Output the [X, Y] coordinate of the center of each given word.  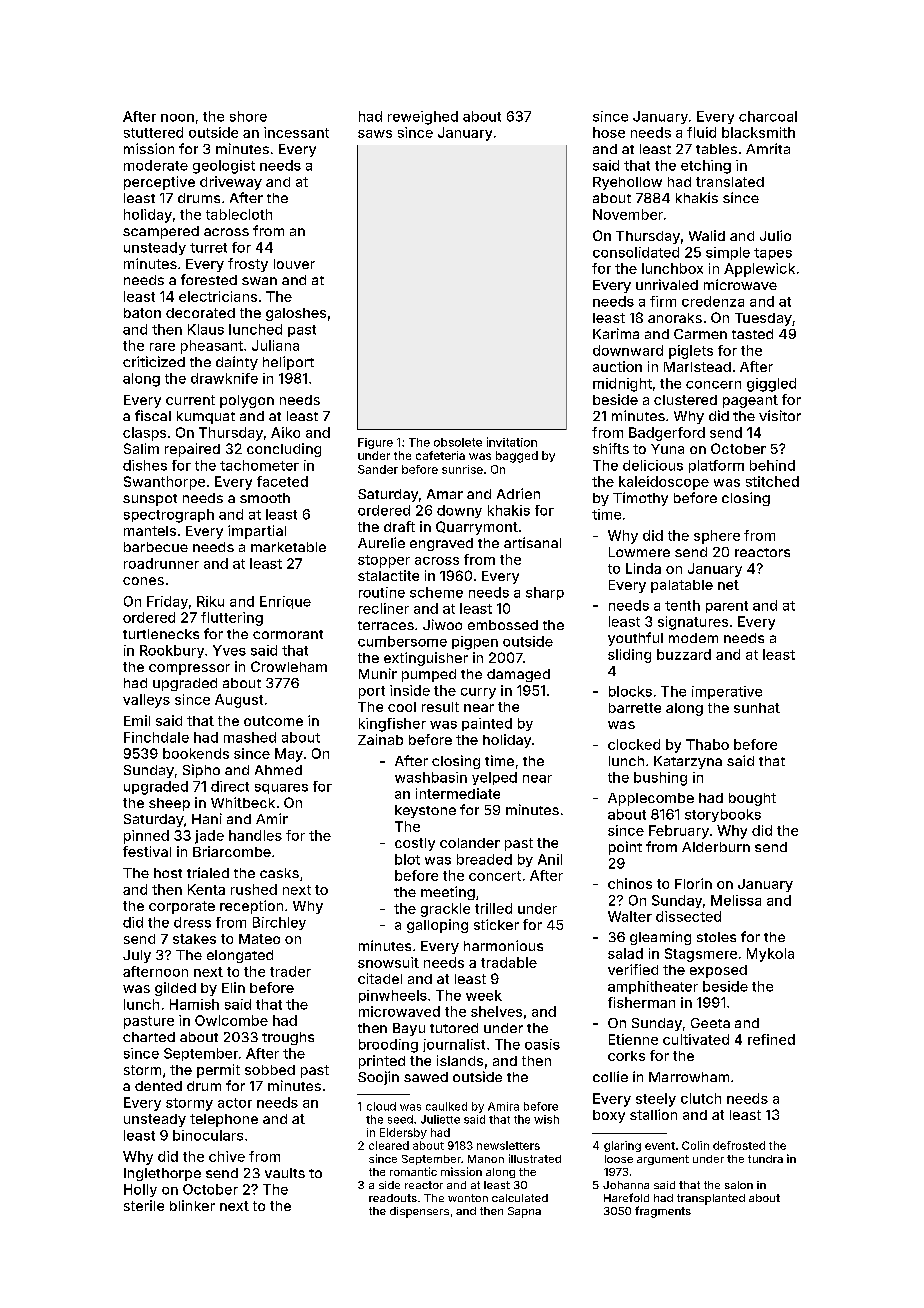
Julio [775, 235]
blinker [192, 1205]
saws [375, 134]
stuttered [153, 132]
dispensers [419, 1212]
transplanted [711, 1199]
